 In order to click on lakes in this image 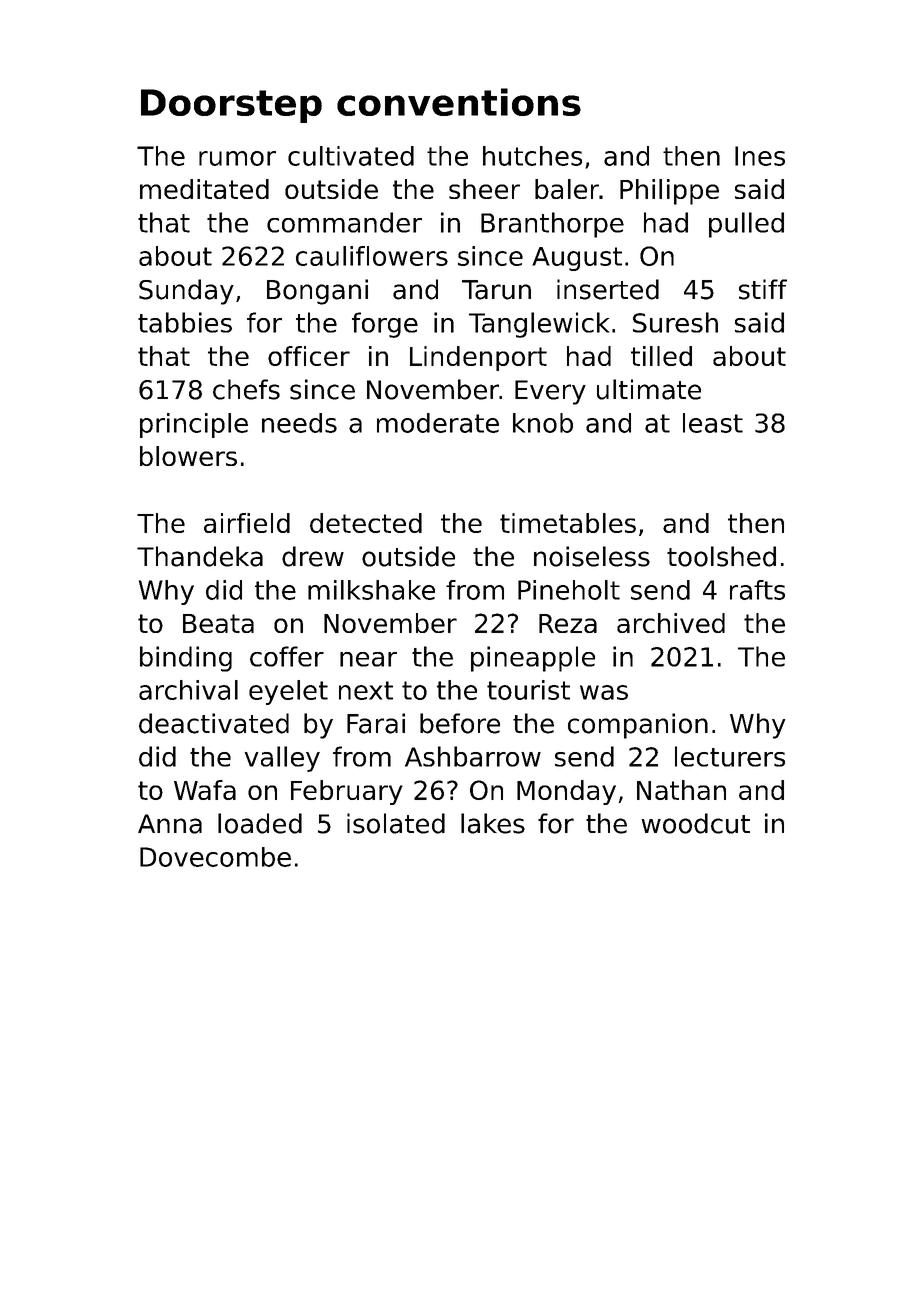, I will do `click(493, 823)`.
